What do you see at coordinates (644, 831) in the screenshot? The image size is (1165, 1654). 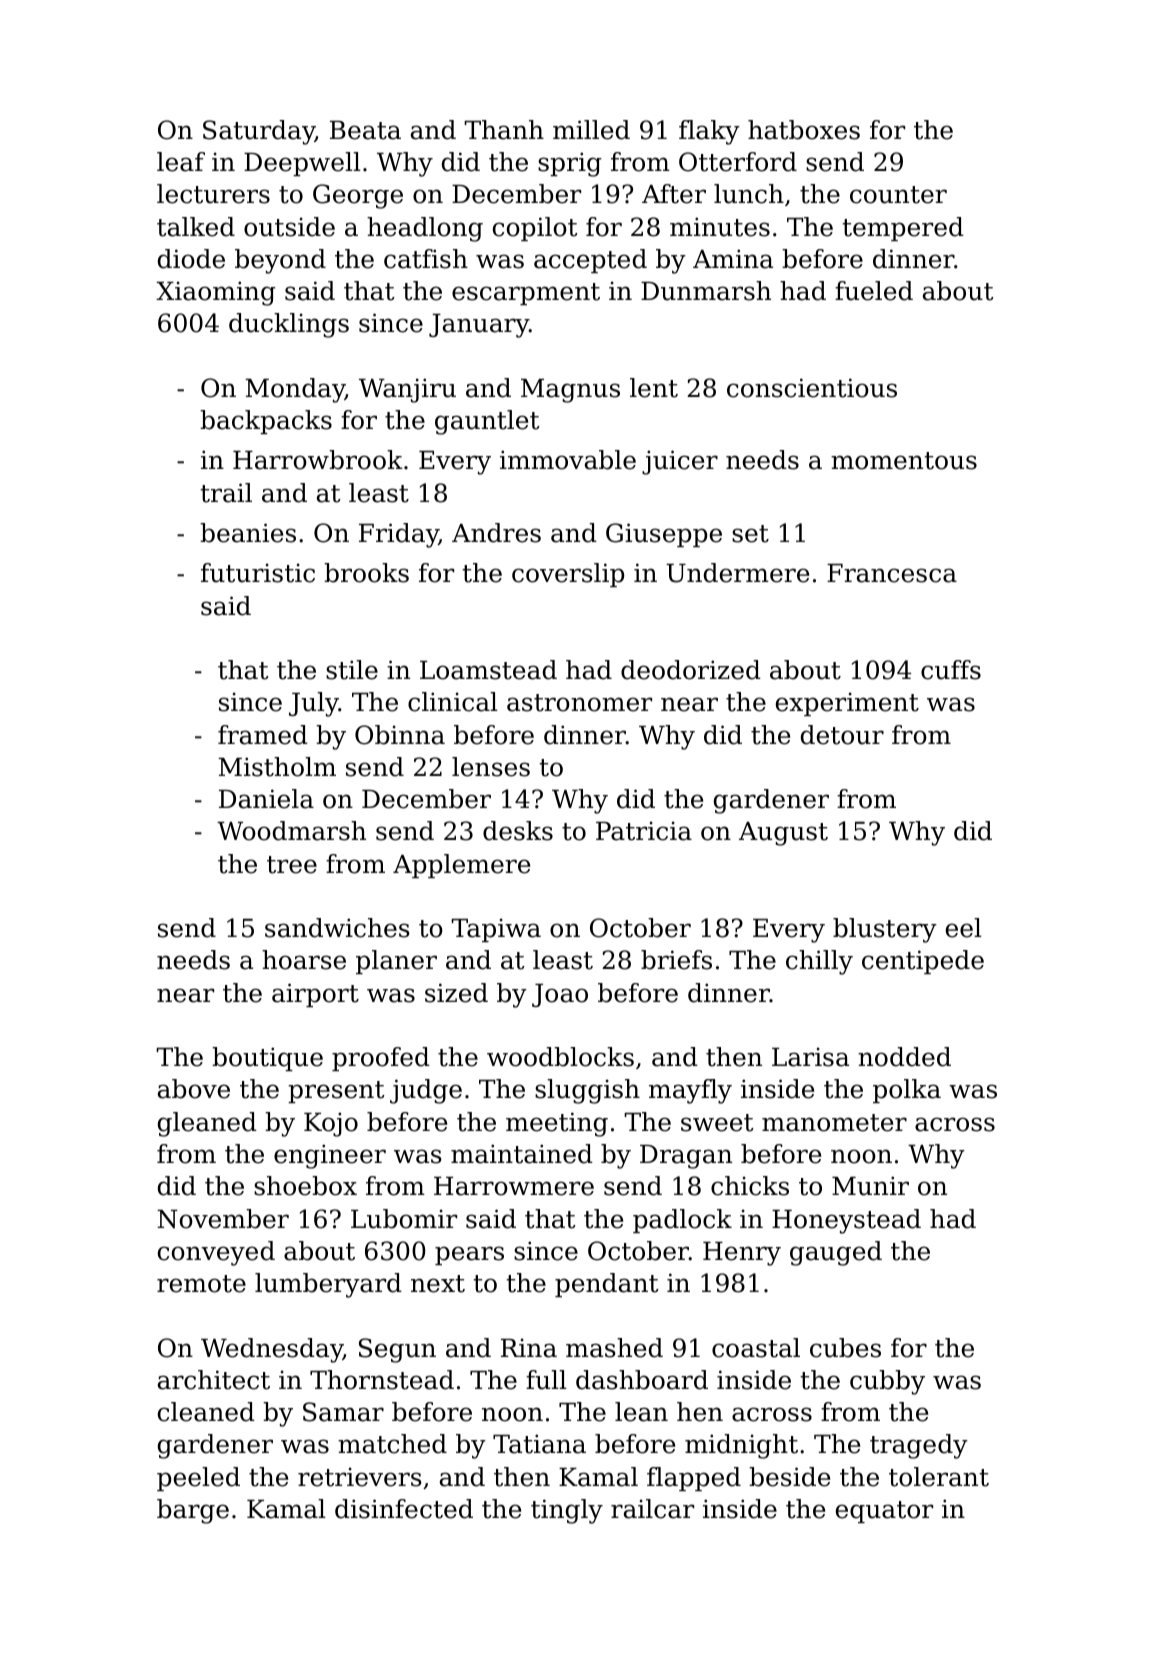 I see `Patricia` at bounding box center [644, 831].
